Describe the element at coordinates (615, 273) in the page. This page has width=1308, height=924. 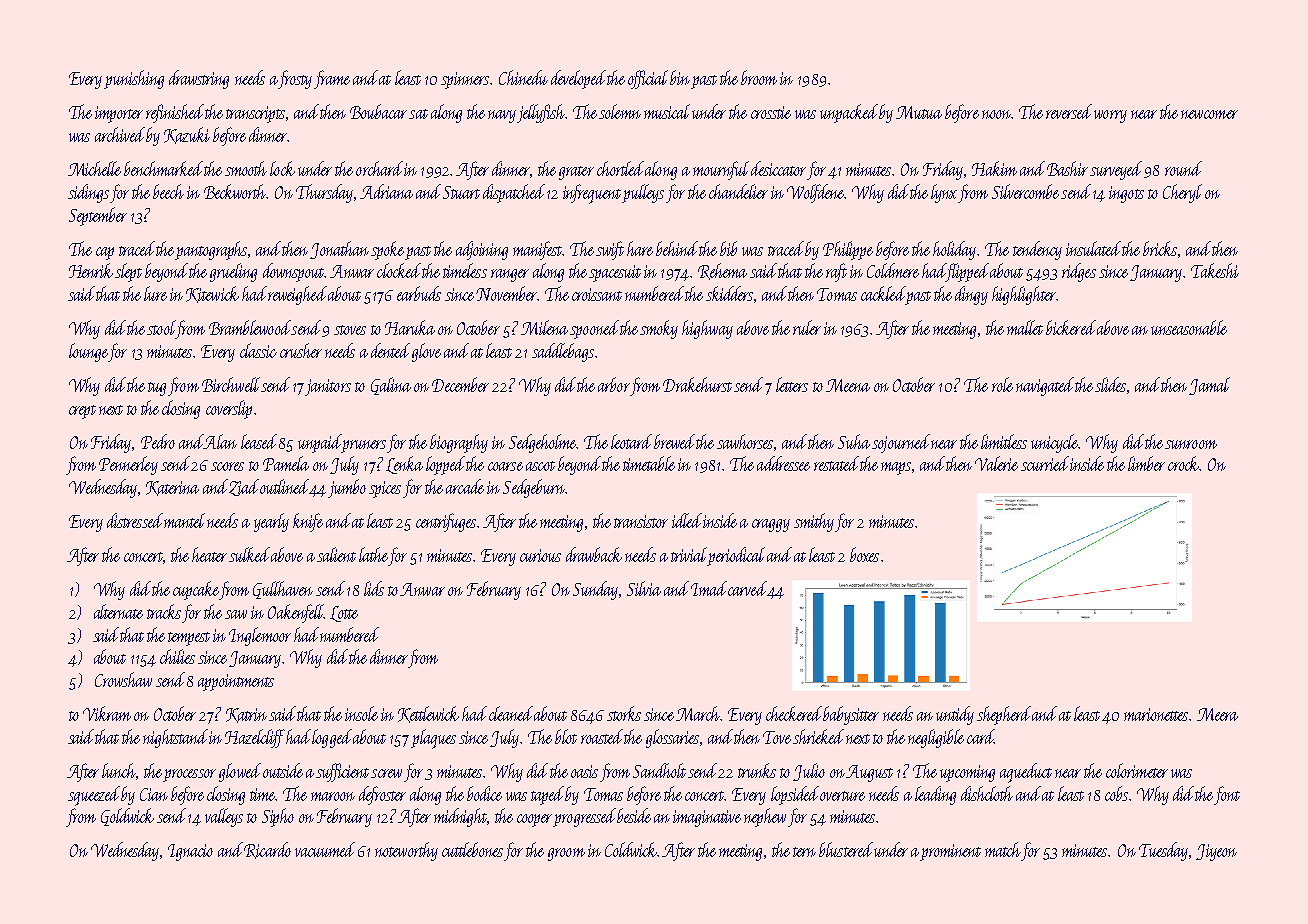
I see `spacesuit` at that location.
